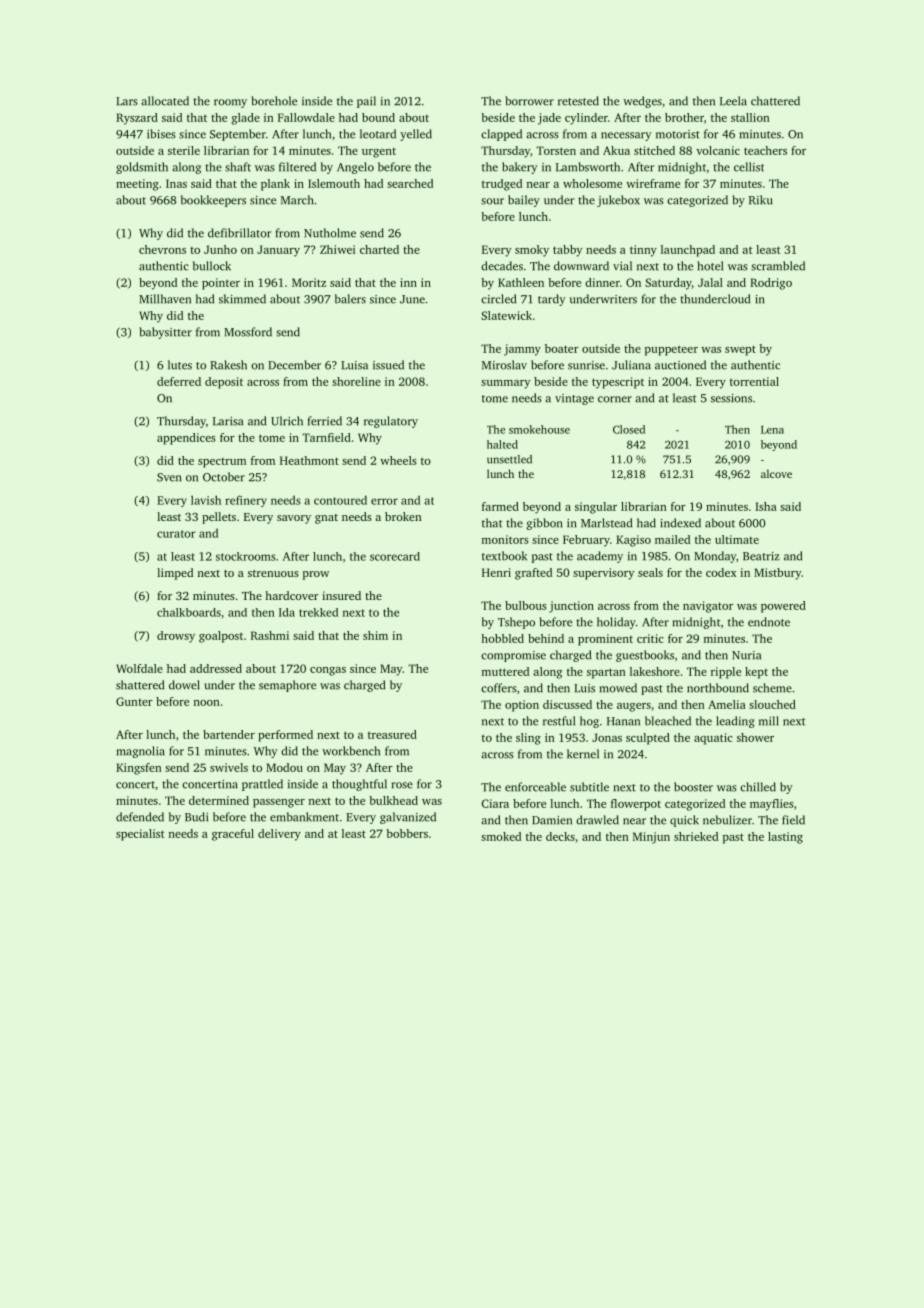  Describe the element at coordinates (196, 817) in the document. I see `Budi` at that location.
